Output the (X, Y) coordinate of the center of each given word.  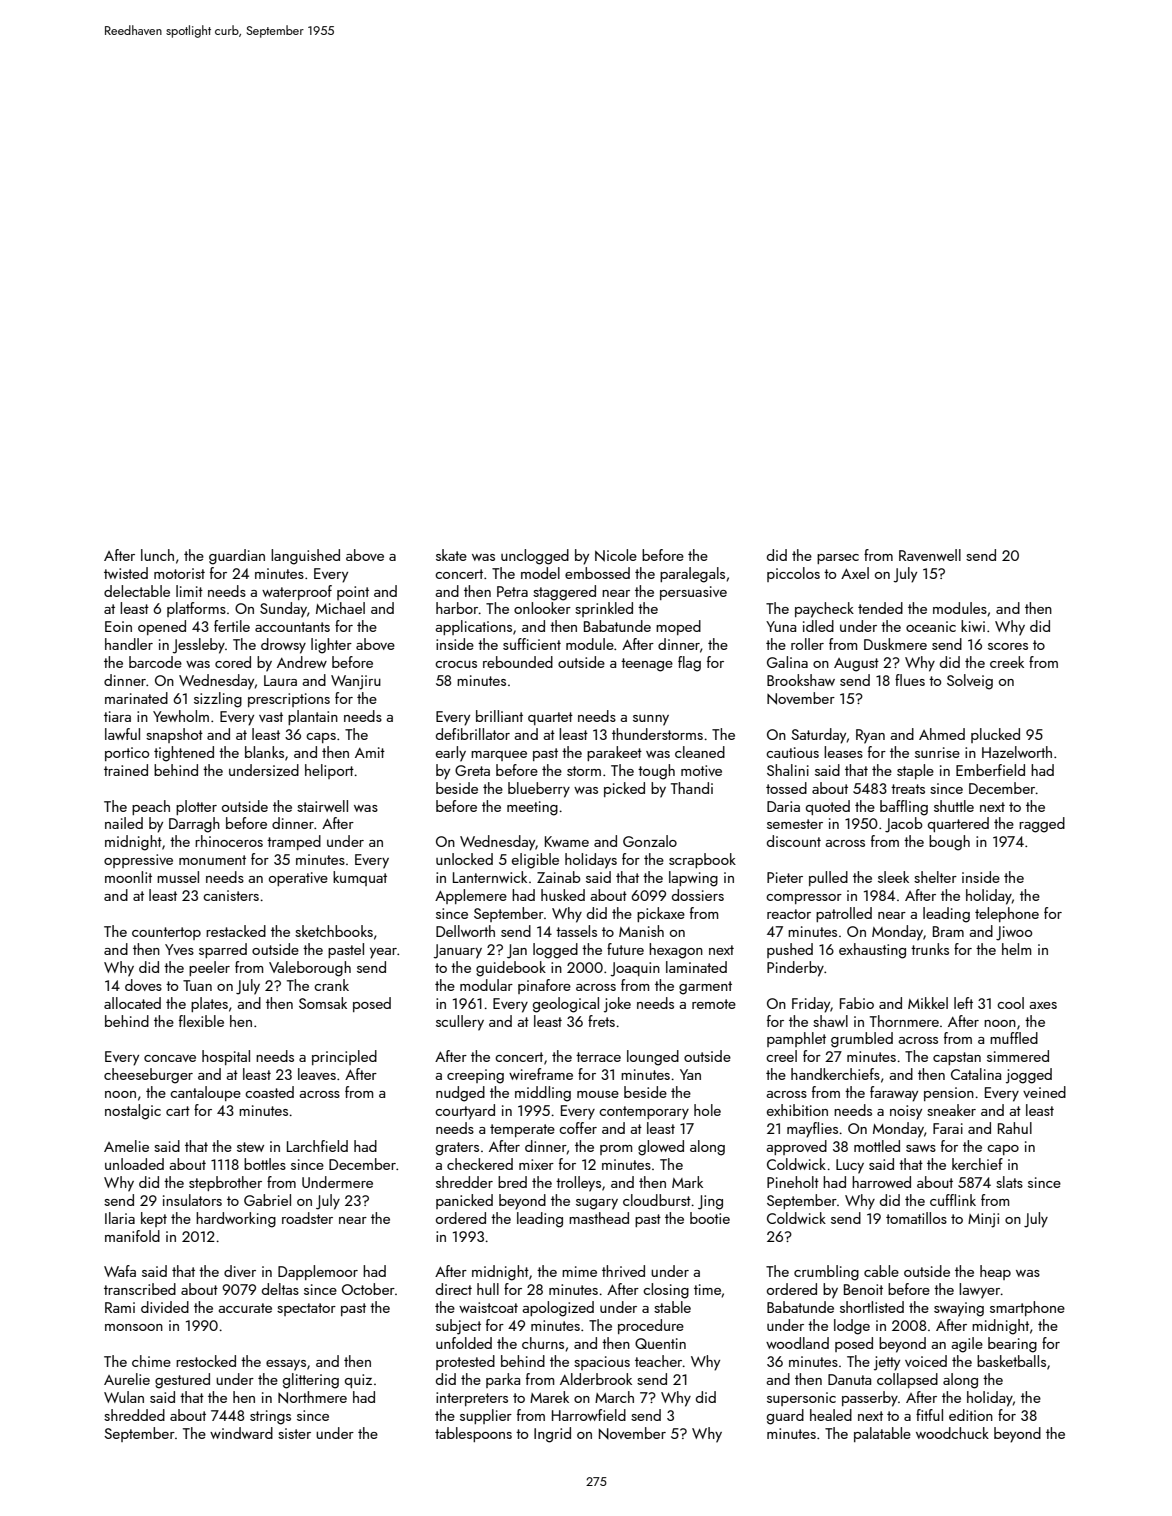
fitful (929, 1415)
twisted (126, 573)
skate (451, 555)
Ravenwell (930, 555)
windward (241, 1433)
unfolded (464, 1343)
